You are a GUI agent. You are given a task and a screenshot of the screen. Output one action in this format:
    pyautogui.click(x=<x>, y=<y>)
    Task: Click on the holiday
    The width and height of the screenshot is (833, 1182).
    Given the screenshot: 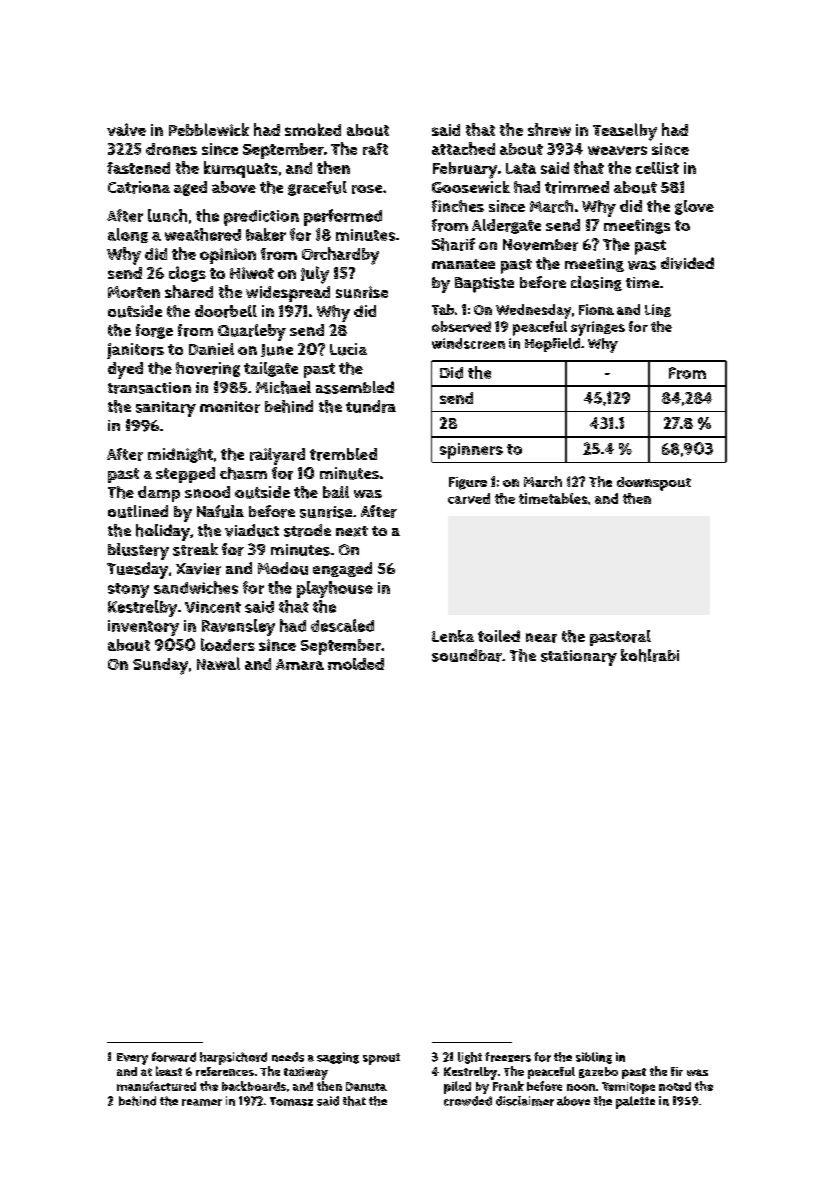 What is the action you would take?
    pyautogui.click(x=163, y=532)
